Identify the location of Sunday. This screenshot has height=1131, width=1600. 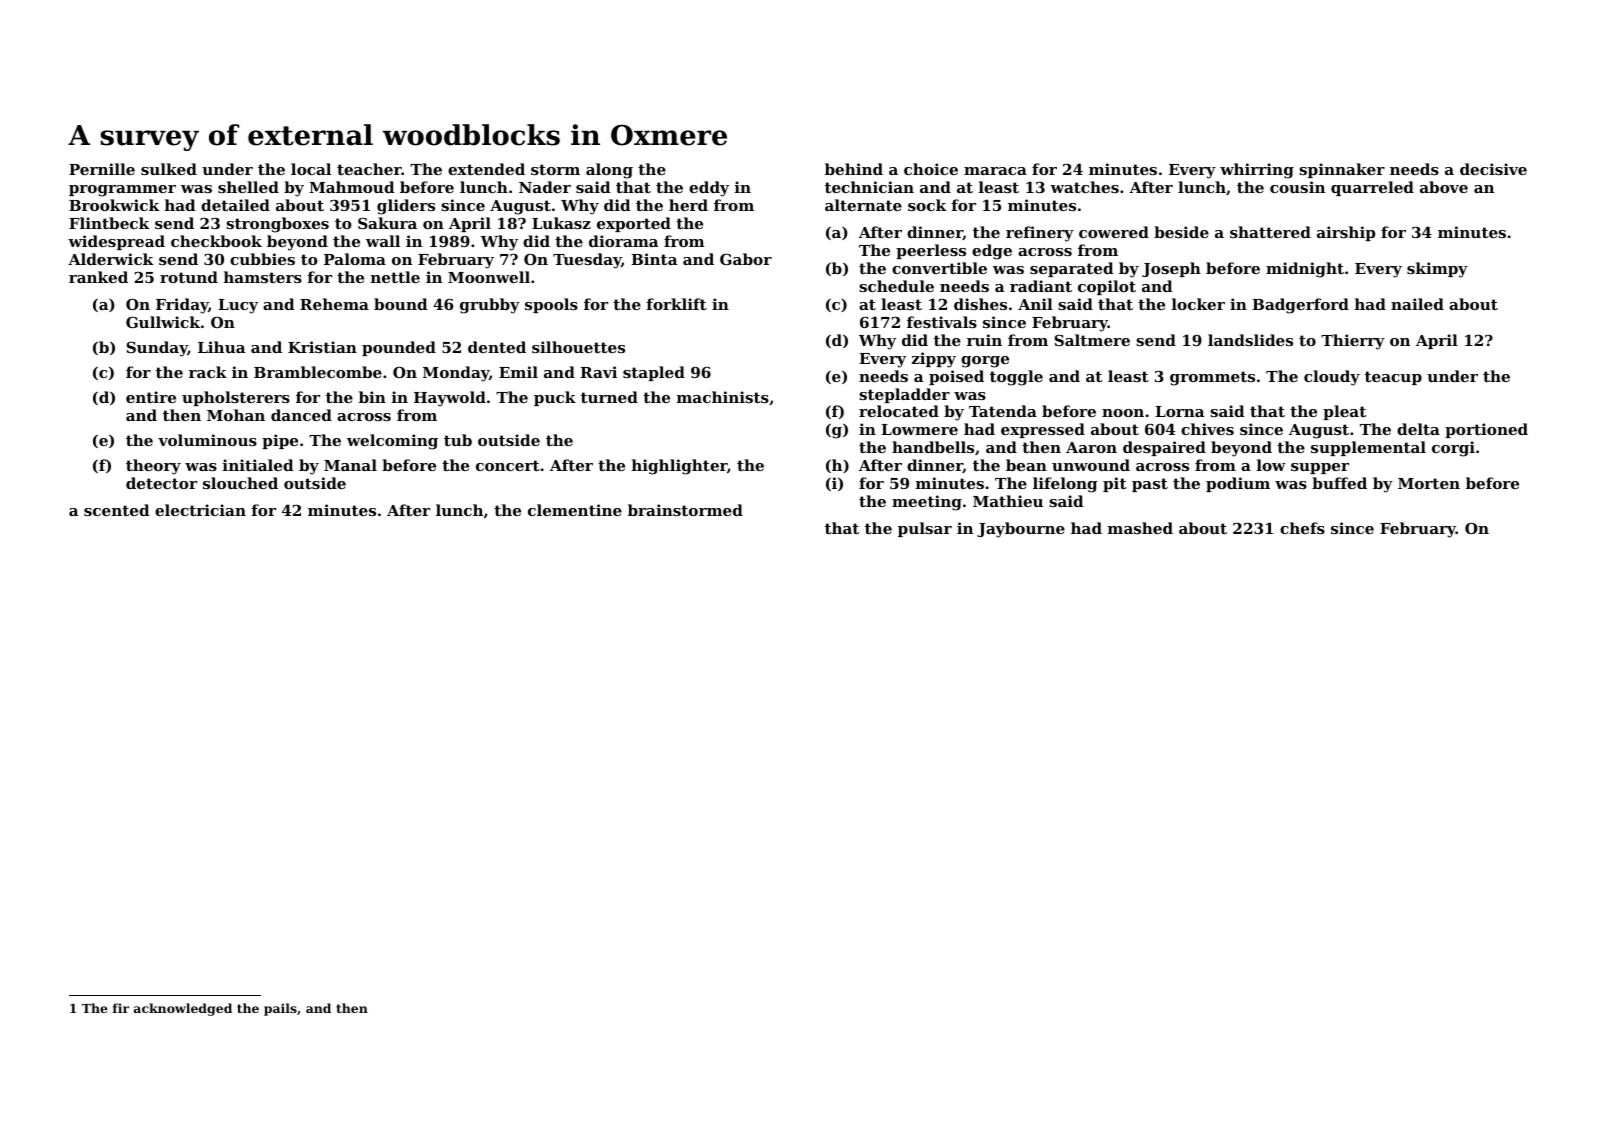
(157, 349).
